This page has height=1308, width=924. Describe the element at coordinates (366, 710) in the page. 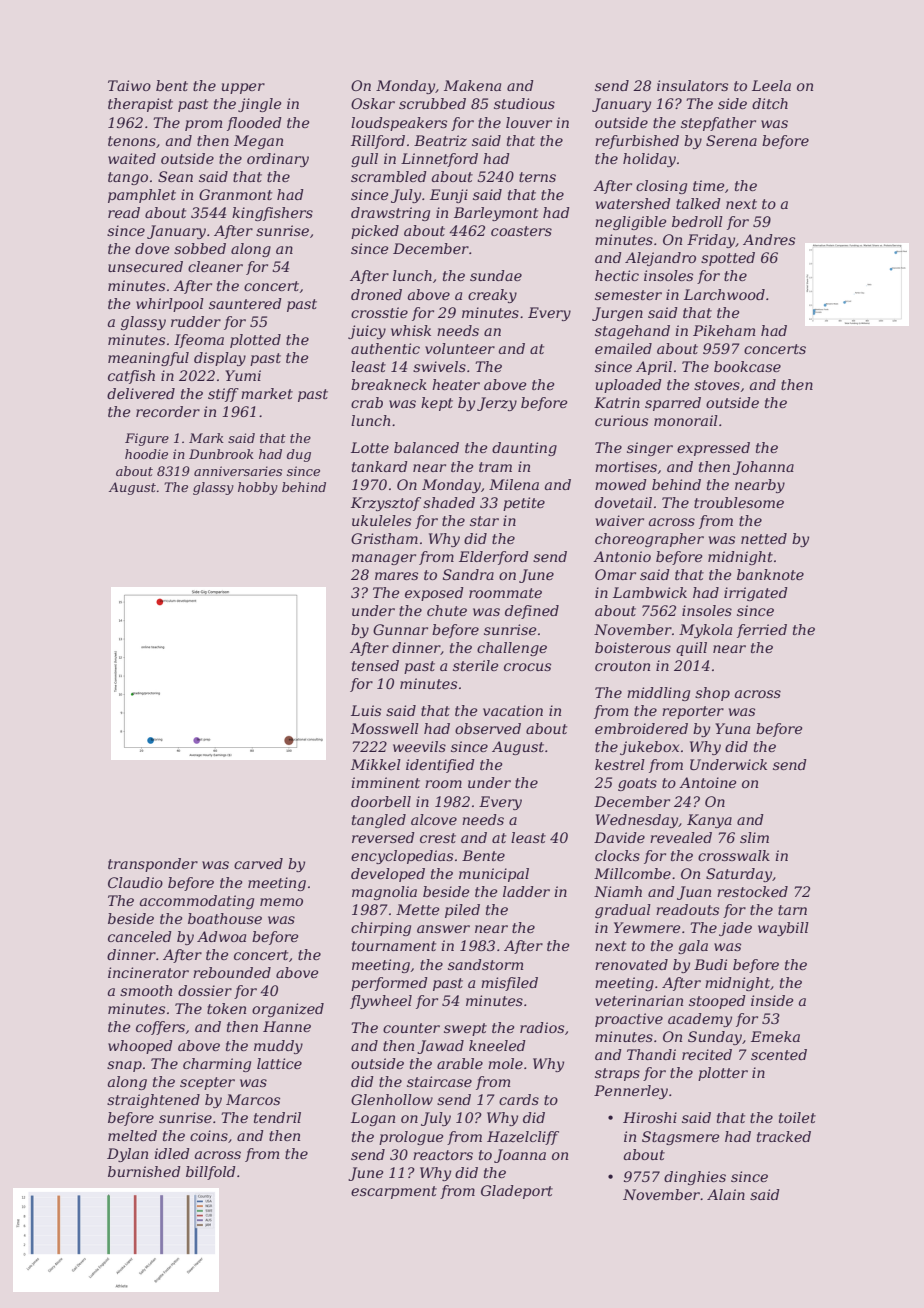

I see `Luis` at that location.
